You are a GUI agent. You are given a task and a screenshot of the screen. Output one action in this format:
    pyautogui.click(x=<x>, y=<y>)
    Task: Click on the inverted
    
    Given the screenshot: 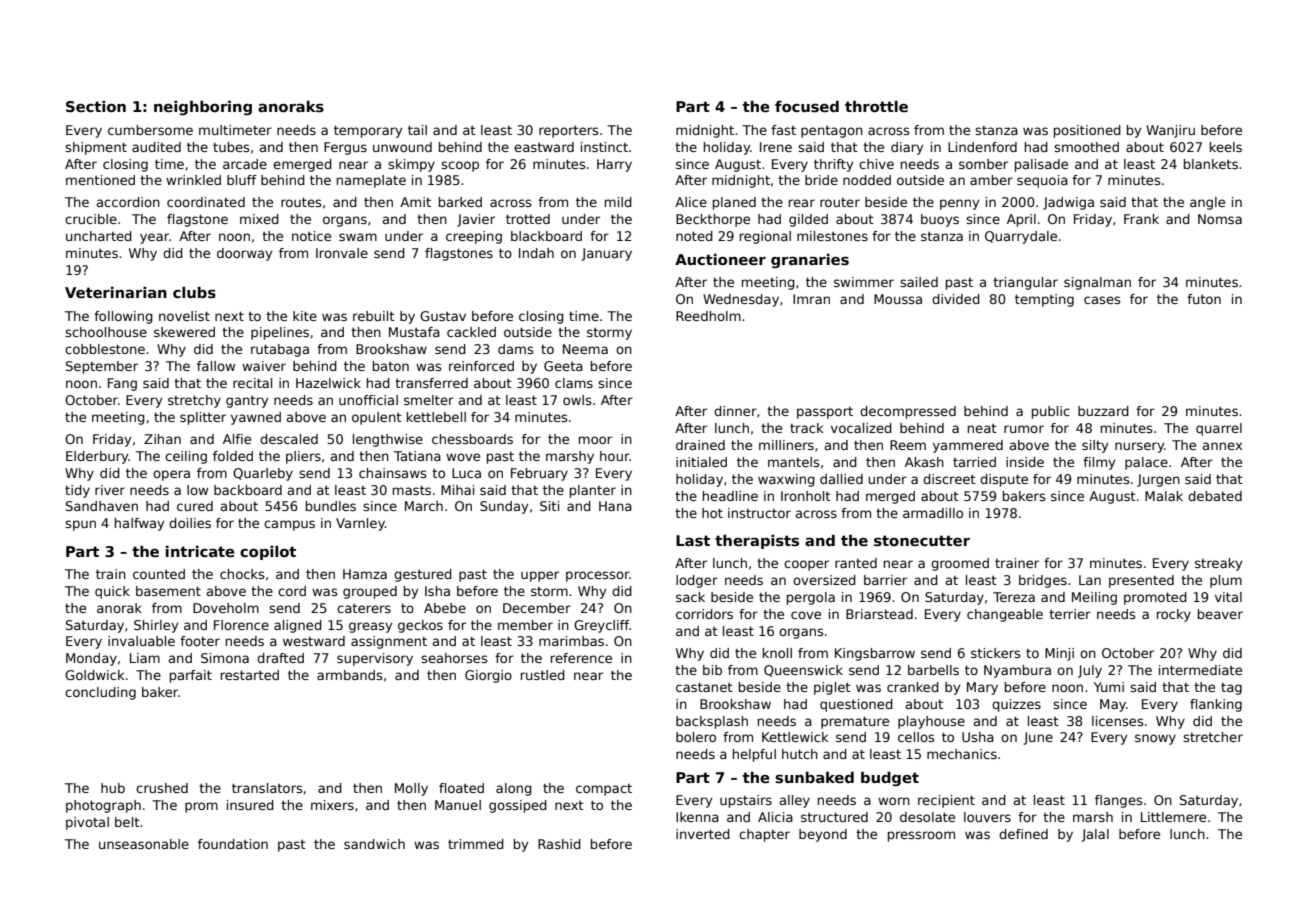 What is the action you would take?
    pyautogui.click(x=703, y=834)
